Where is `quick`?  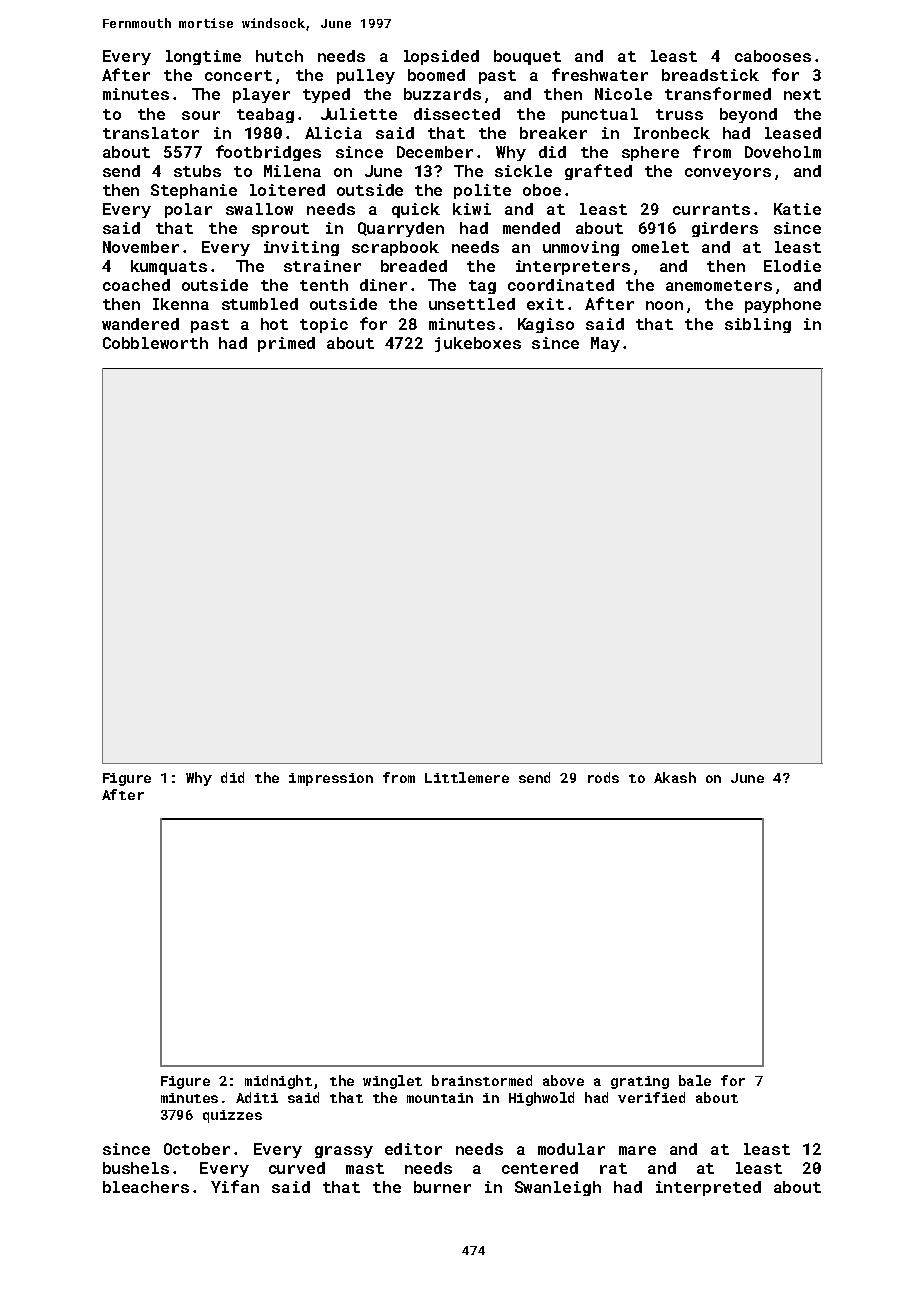 quick is located at coordinates (416, 210).
